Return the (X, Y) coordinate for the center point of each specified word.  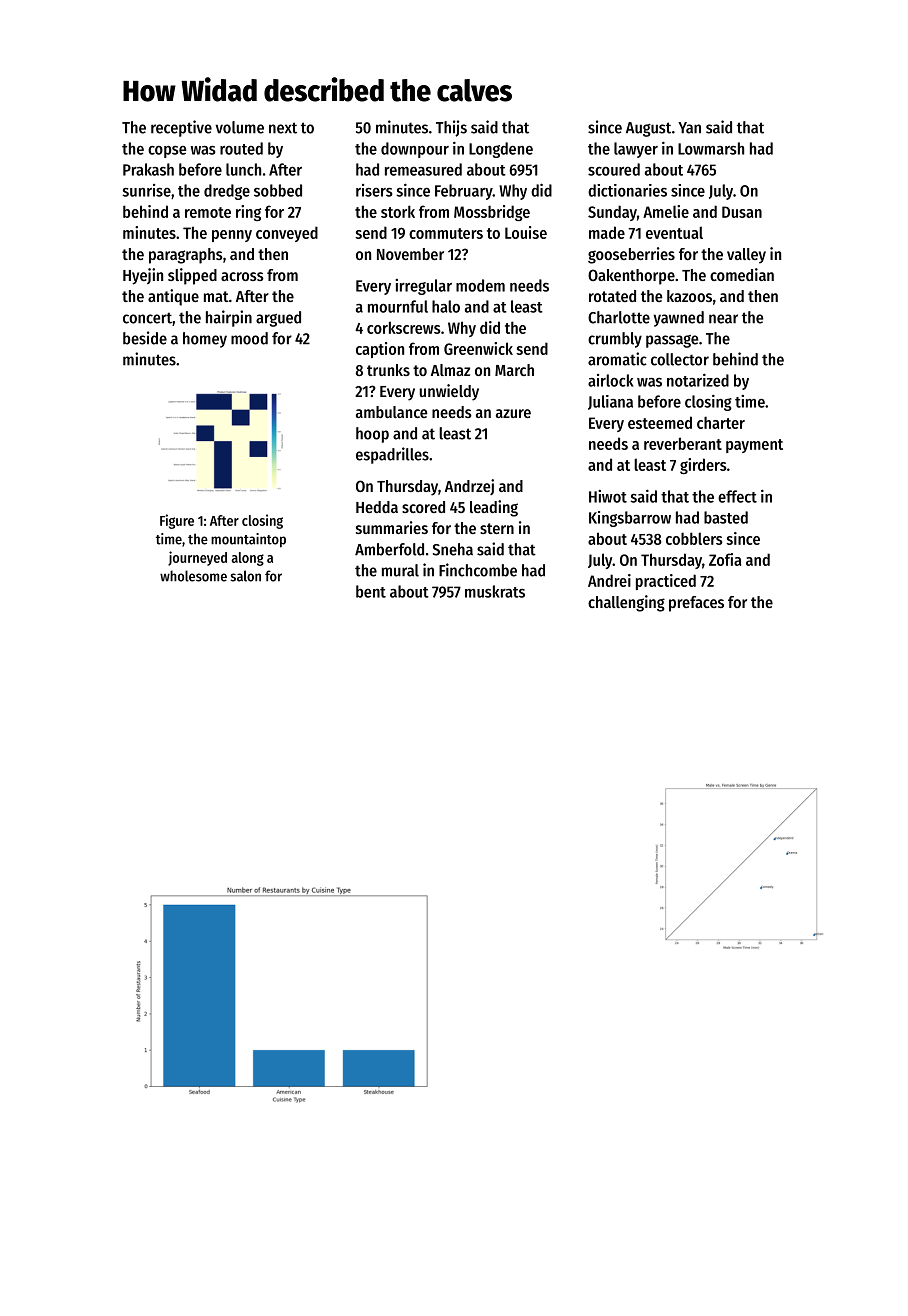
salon (245, 576)
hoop (372, 435)
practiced (666, 582)
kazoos (689, 296)
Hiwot (608, 496)
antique (173, 297)
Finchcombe (478, 570)
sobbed (278, 190)
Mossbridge (492, 213)
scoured (614, 169)
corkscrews (404, 327)
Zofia (725, 559)
